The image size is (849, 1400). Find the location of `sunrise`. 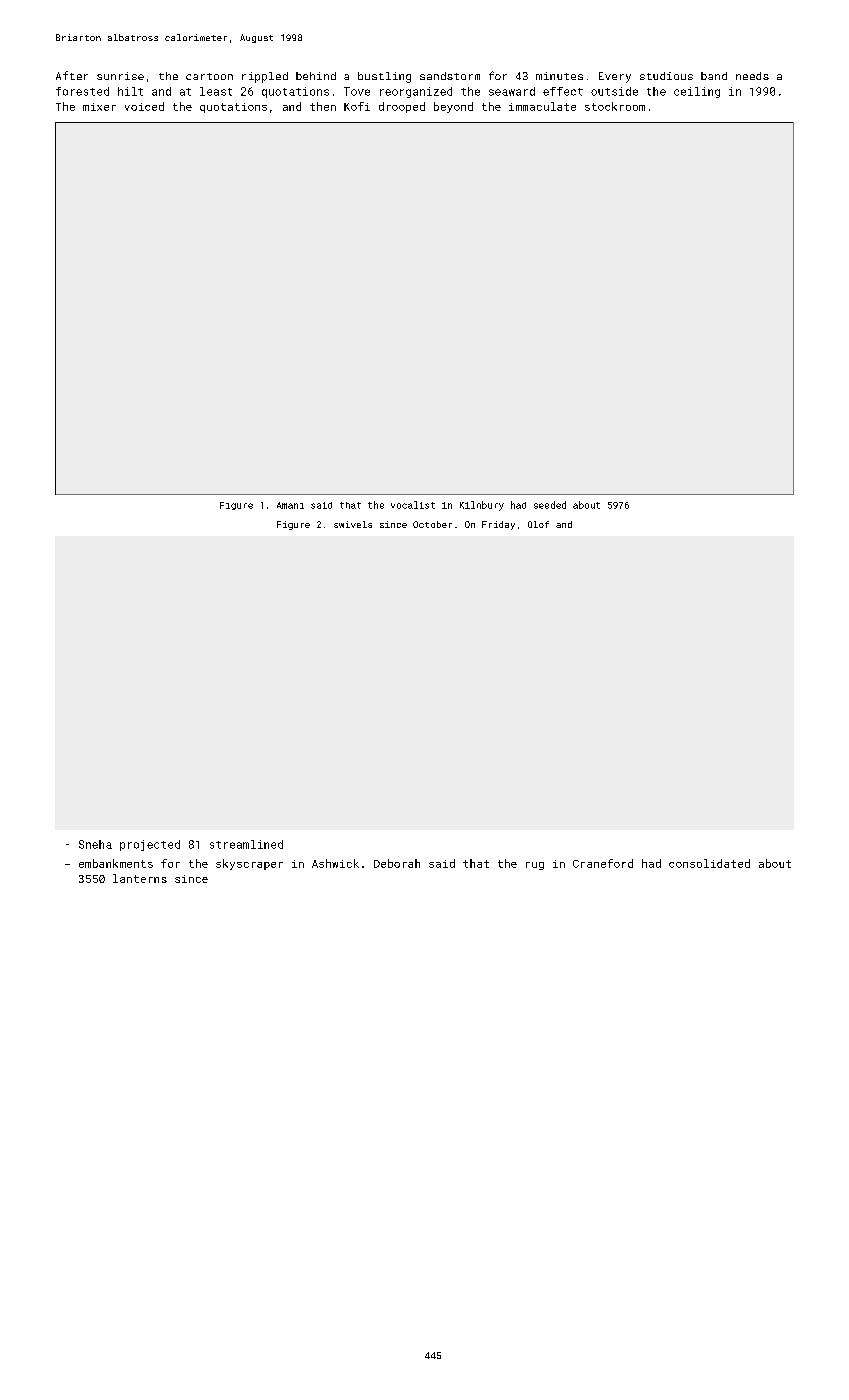

sunrise is located at coordinates (120, 76).
